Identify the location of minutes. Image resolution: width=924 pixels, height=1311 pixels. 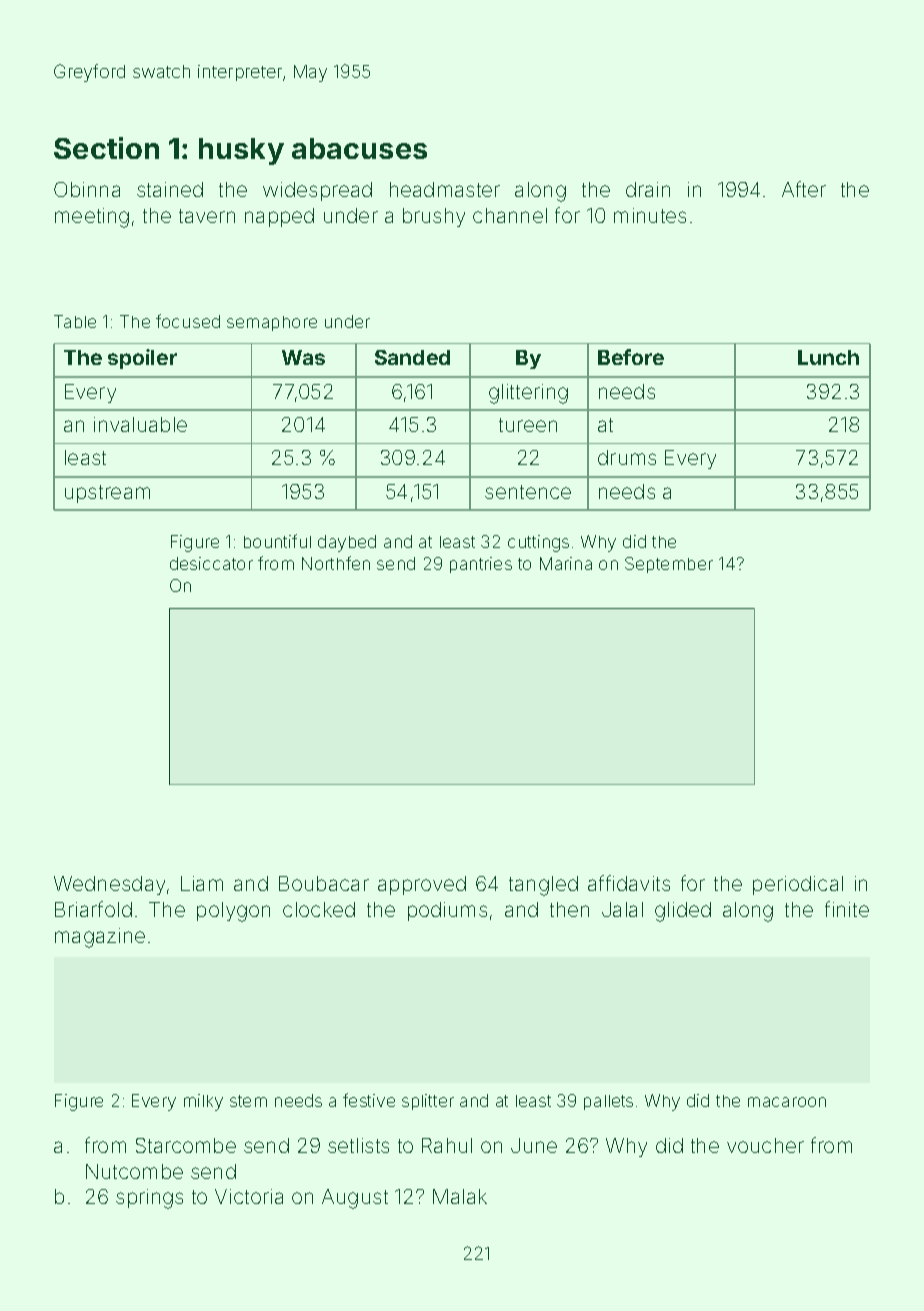
(650, 215).
